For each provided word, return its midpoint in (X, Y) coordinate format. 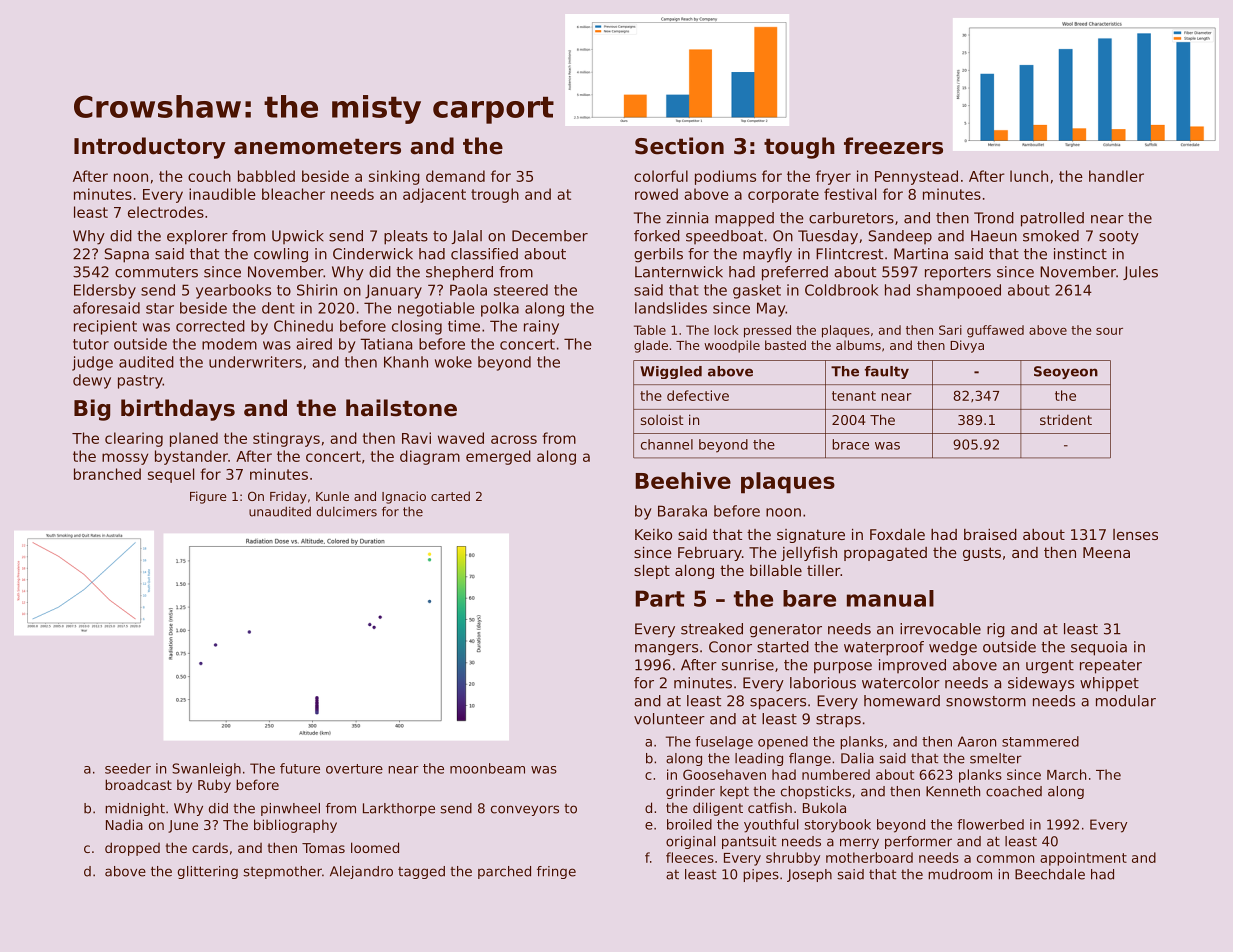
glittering (208, 872)
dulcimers (346, 512)
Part (660, 598)
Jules (1140, 273)
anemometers (317, 146)
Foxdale (897, 534)
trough (495, 195)
